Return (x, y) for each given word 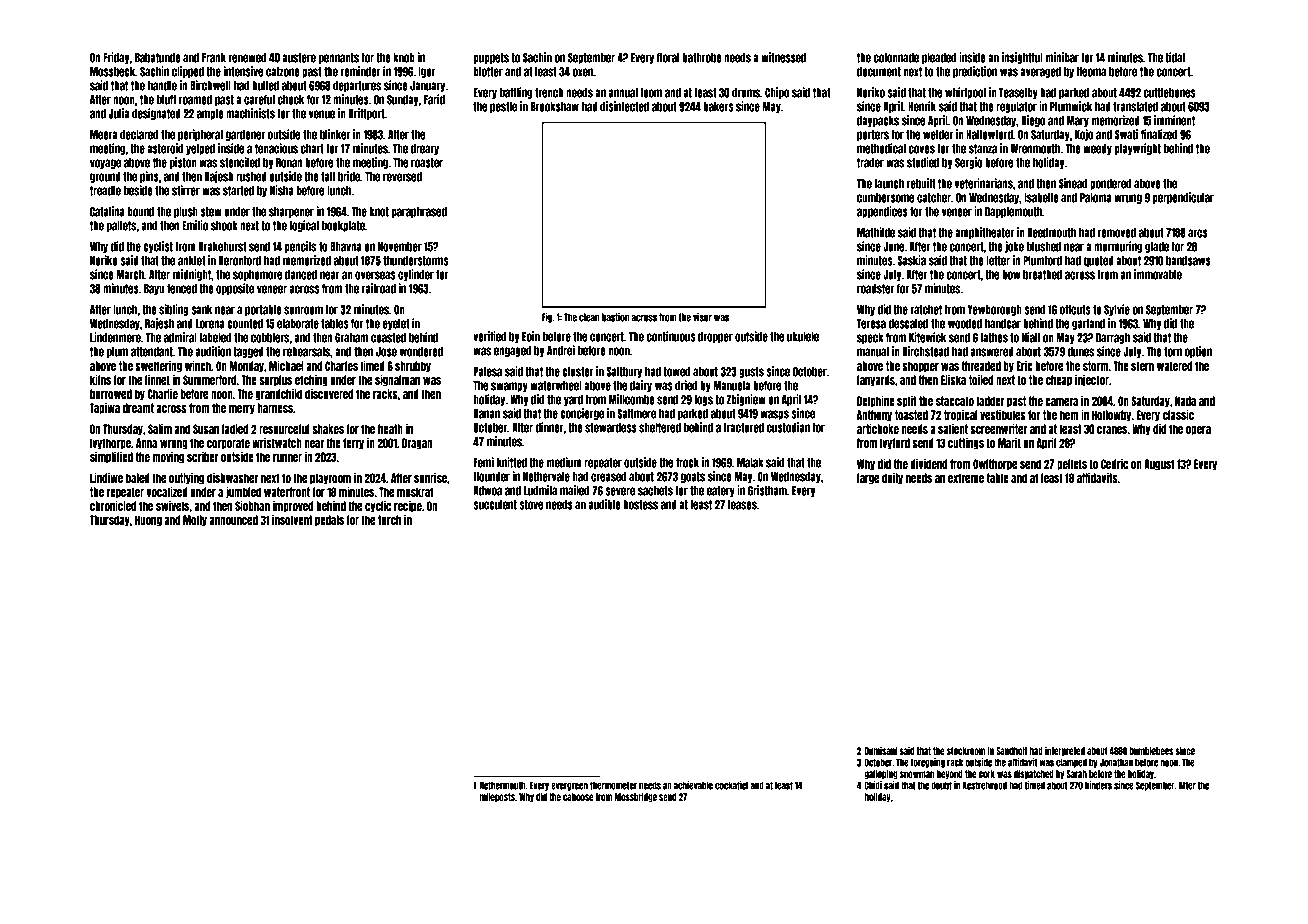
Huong (148, 521)
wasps (774, 415)
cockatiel (731, 785)
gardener (245, 135)
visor (702, 317)
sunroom (303, 310)
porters (873, 135)
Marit (1009, 443)
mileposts (497, 797)
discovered (329, 394)
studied (923, 162)
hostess (640, 505)
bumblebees (1151, 751)
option (1198, 352)
